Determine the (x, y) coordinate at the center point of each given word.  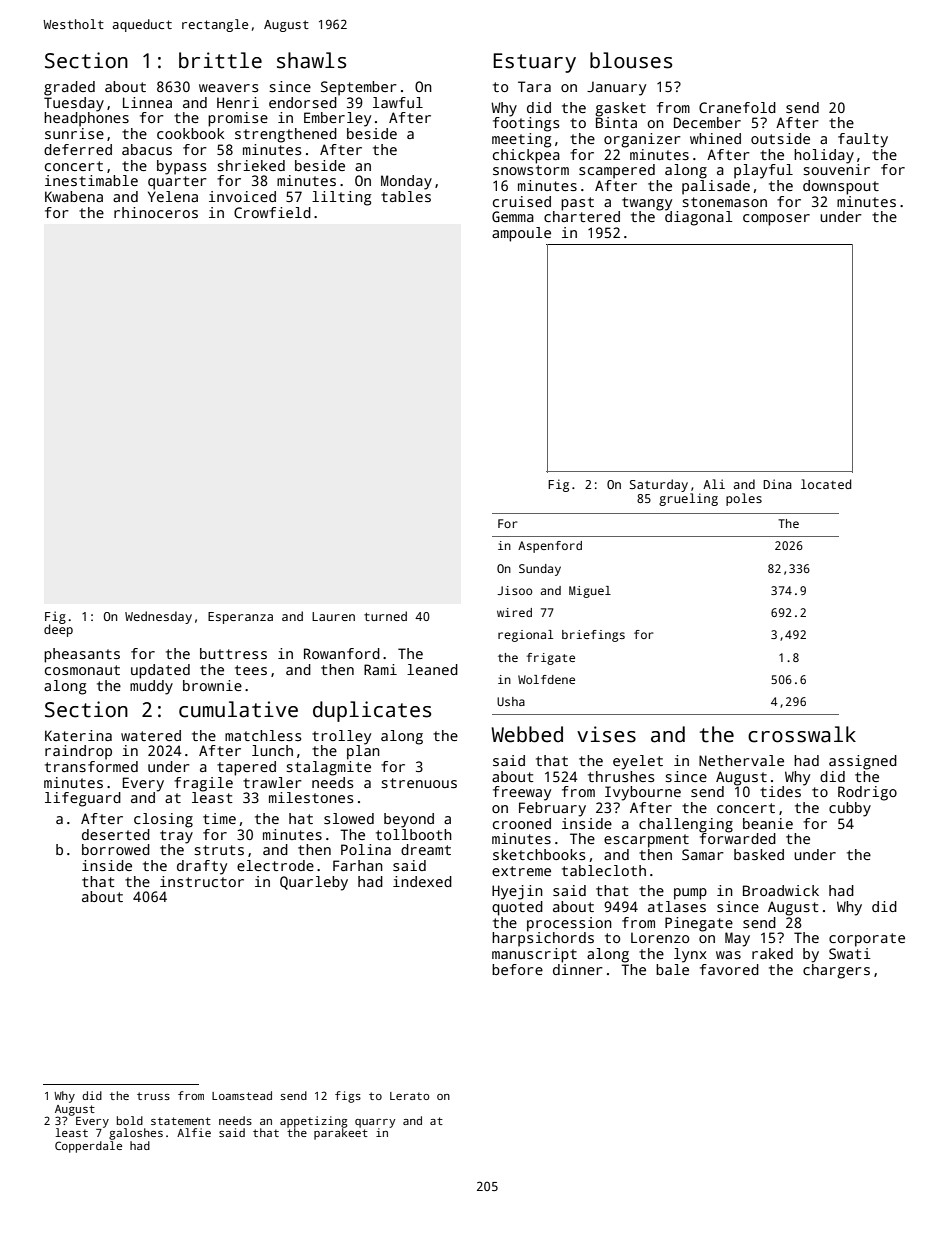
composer (776, 220)
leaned (432, 669)
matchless (263, 735)
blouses (631, 60)
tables (406, 196)
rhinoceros (156, 212)
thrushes (621, 776)
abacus (147, 149)
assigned (863, 762)
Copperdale (88, 1147)
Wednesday (158, 617)
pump (690, 894)
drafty (202, 867)
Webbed (527, 734)
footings (526, 124)
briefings (593, 636)
